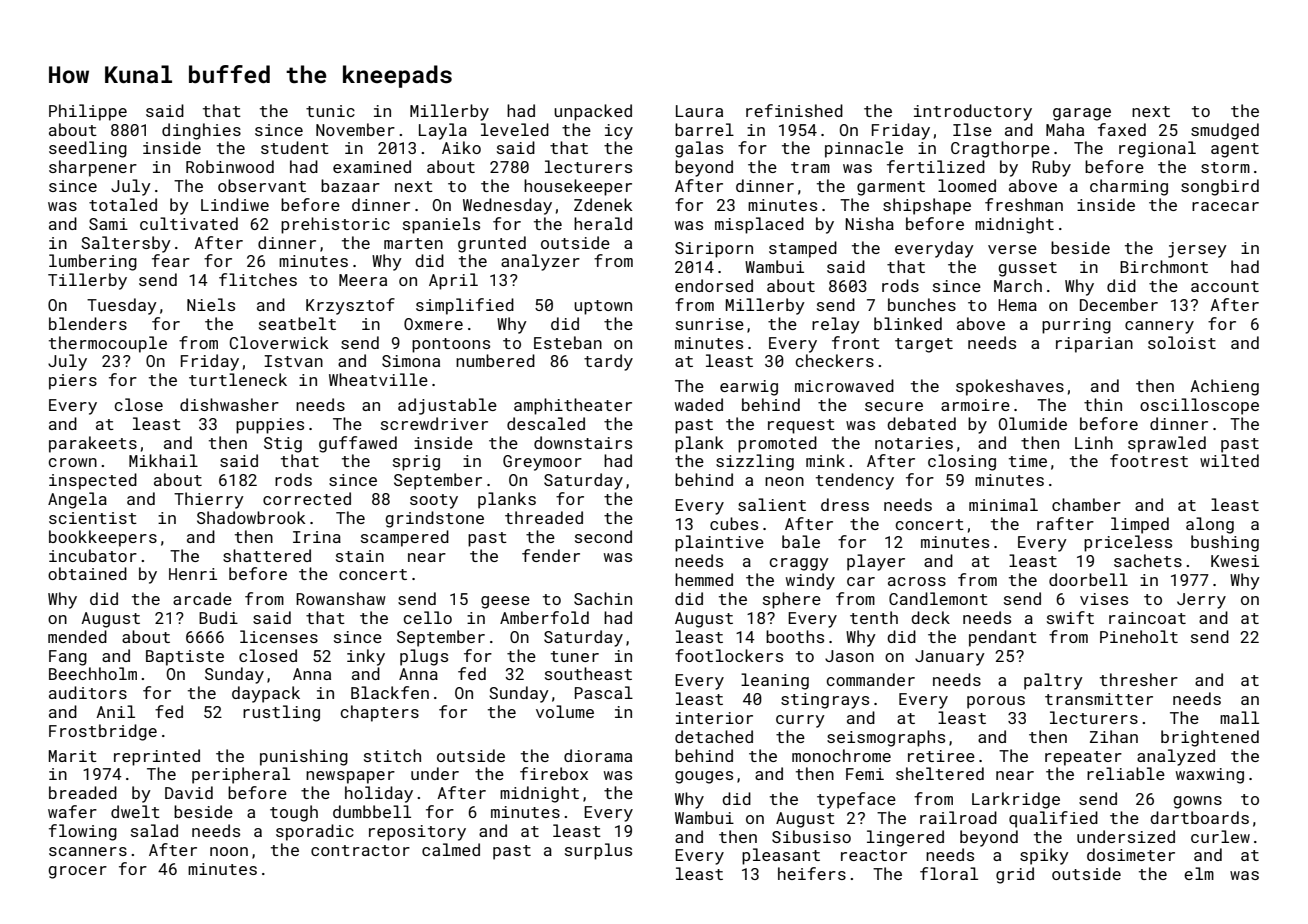 The height and width of the screenshot is (924, 1308). Describe the element at coordinates (598, 851) in the screenshot. I see `surplus` at that location.
